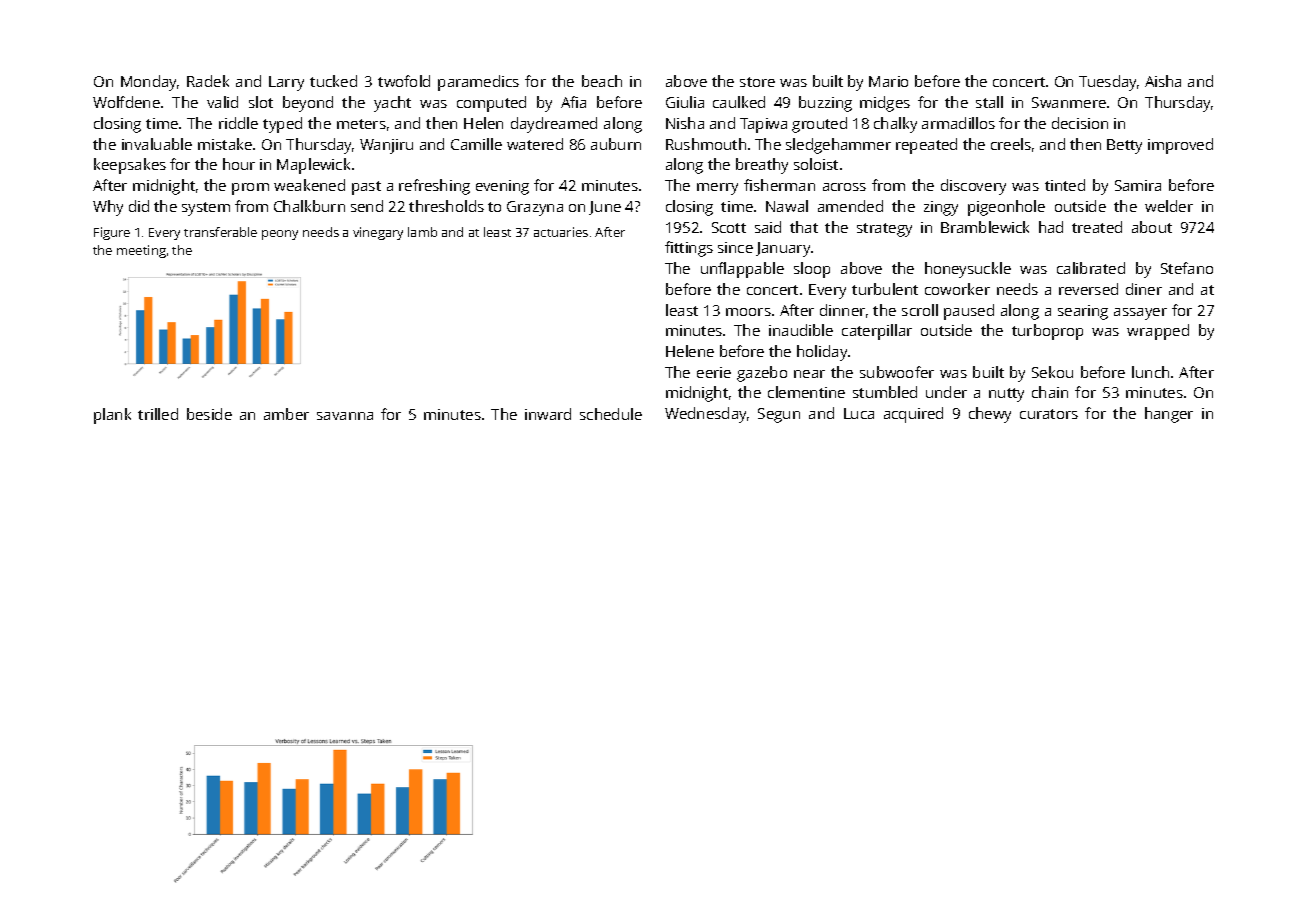 The width and height of the screenshot is (1308, 924). What do you see at coordinates (478, 83) in the screenshot?
I see `paramedics` at bounding box center [478, 83].
